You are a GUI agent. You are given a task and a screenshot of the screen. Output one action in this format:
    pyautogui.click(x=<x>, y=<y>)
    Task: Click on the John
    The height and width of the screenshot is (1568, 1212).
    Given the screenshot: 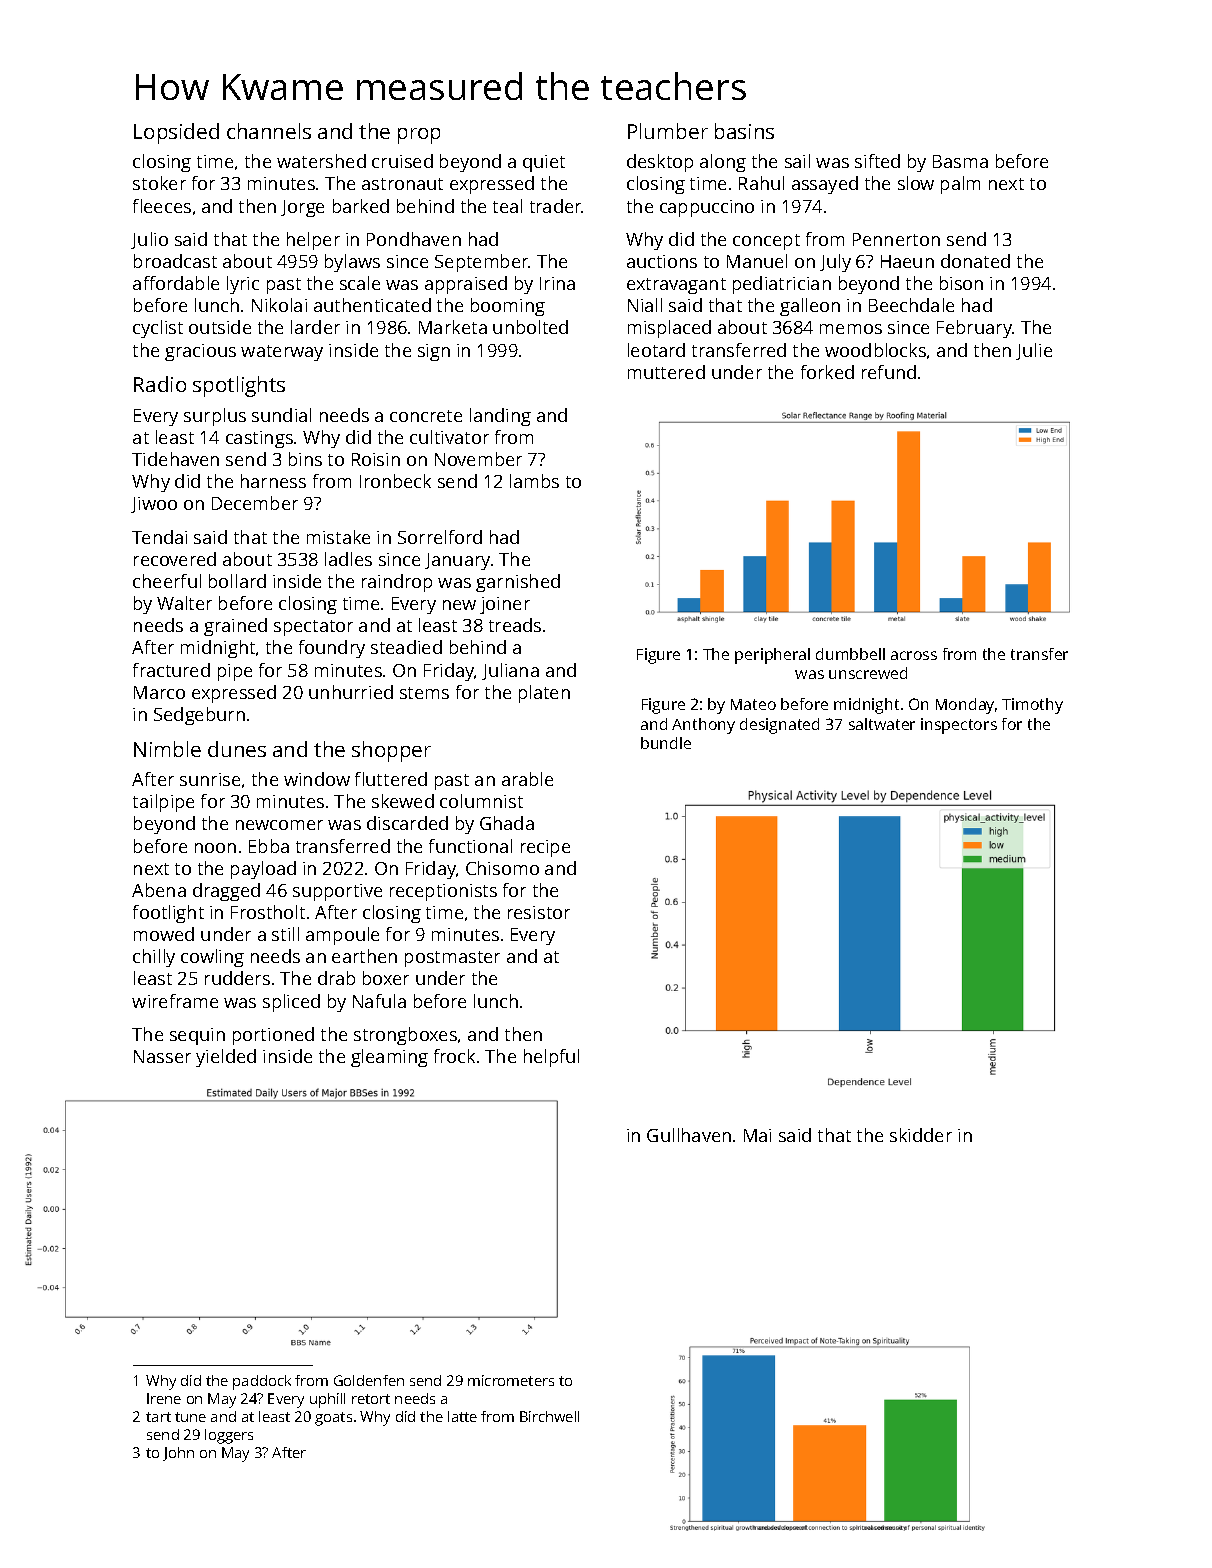 What is the action you would take?
    pyautogui.click(x=178, y=1454)
